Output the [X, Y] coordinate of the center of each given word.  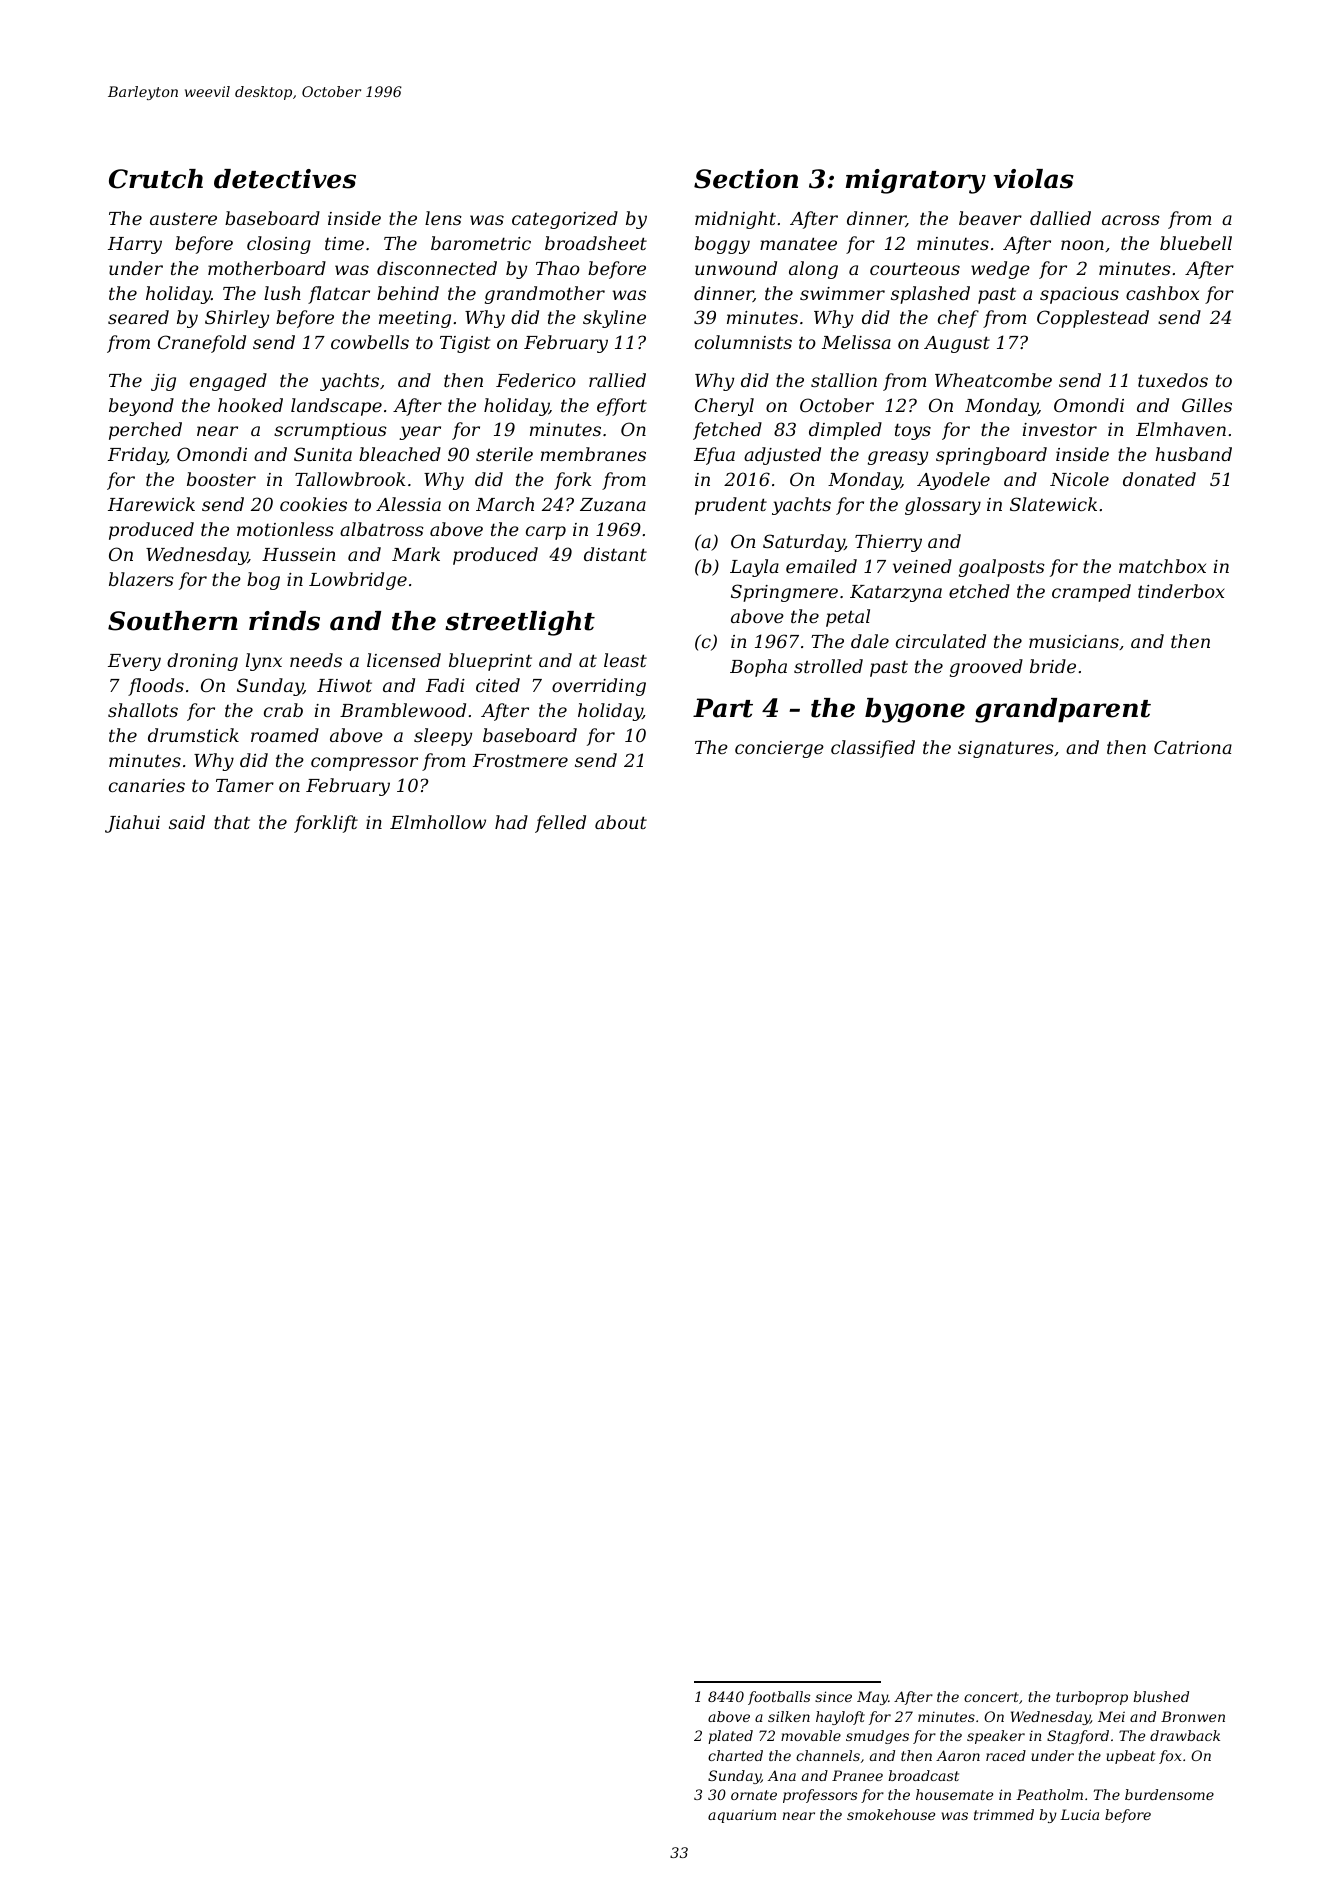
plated [730, 1737]
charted [735, 1755]
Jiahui [132, 824]
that [232, 822]
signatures [1006, 749]
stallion [844, 380]
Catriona [1193, 747]
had [511, 822]
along [813, 270]
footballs [779, 1698]
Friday [137, 456]
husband [1193, 454]
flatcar [339, 295]
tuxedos [1173, 380]
